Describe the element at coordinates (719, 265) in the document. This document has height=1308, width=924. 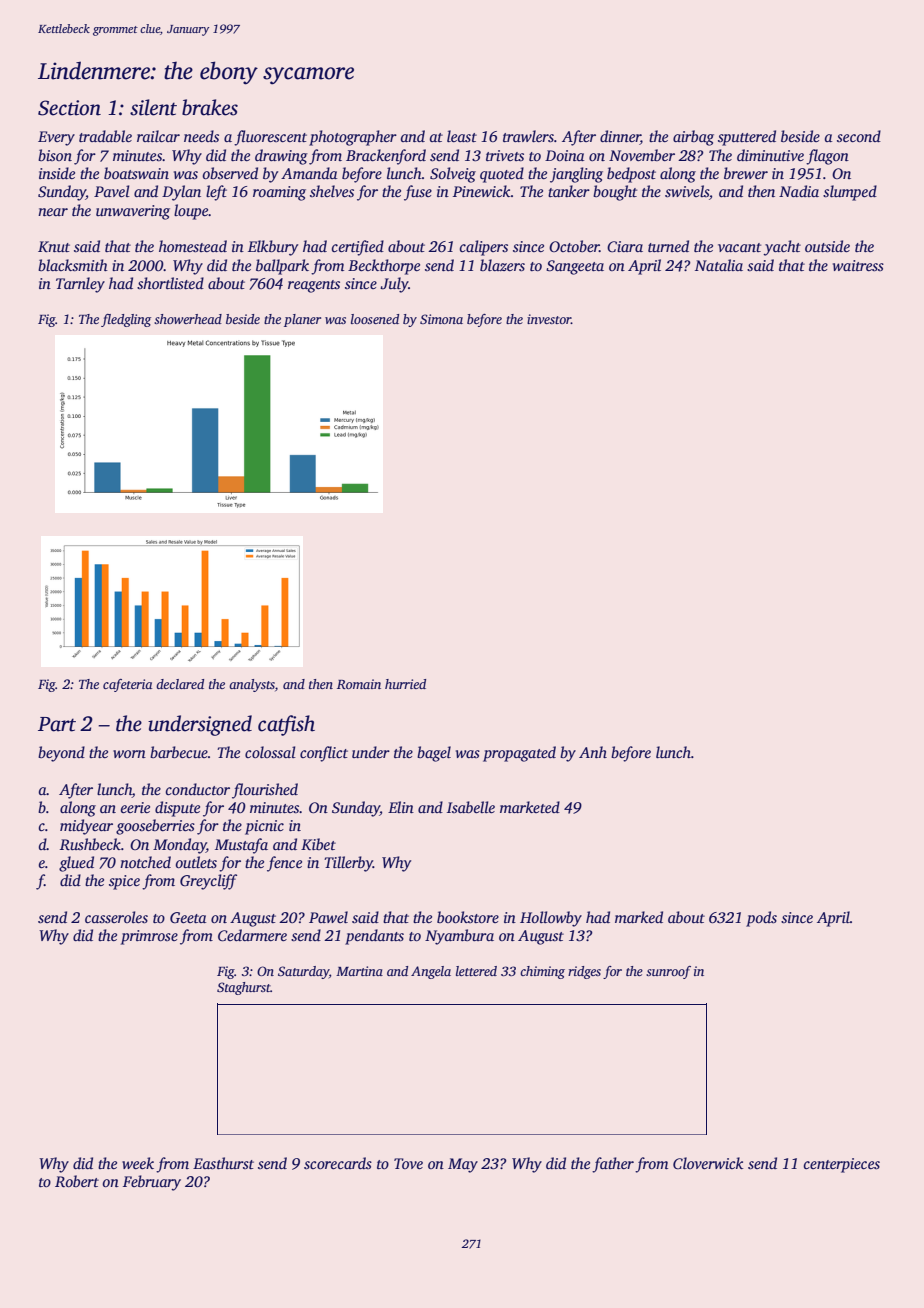
I see `Natalia` at that location.
